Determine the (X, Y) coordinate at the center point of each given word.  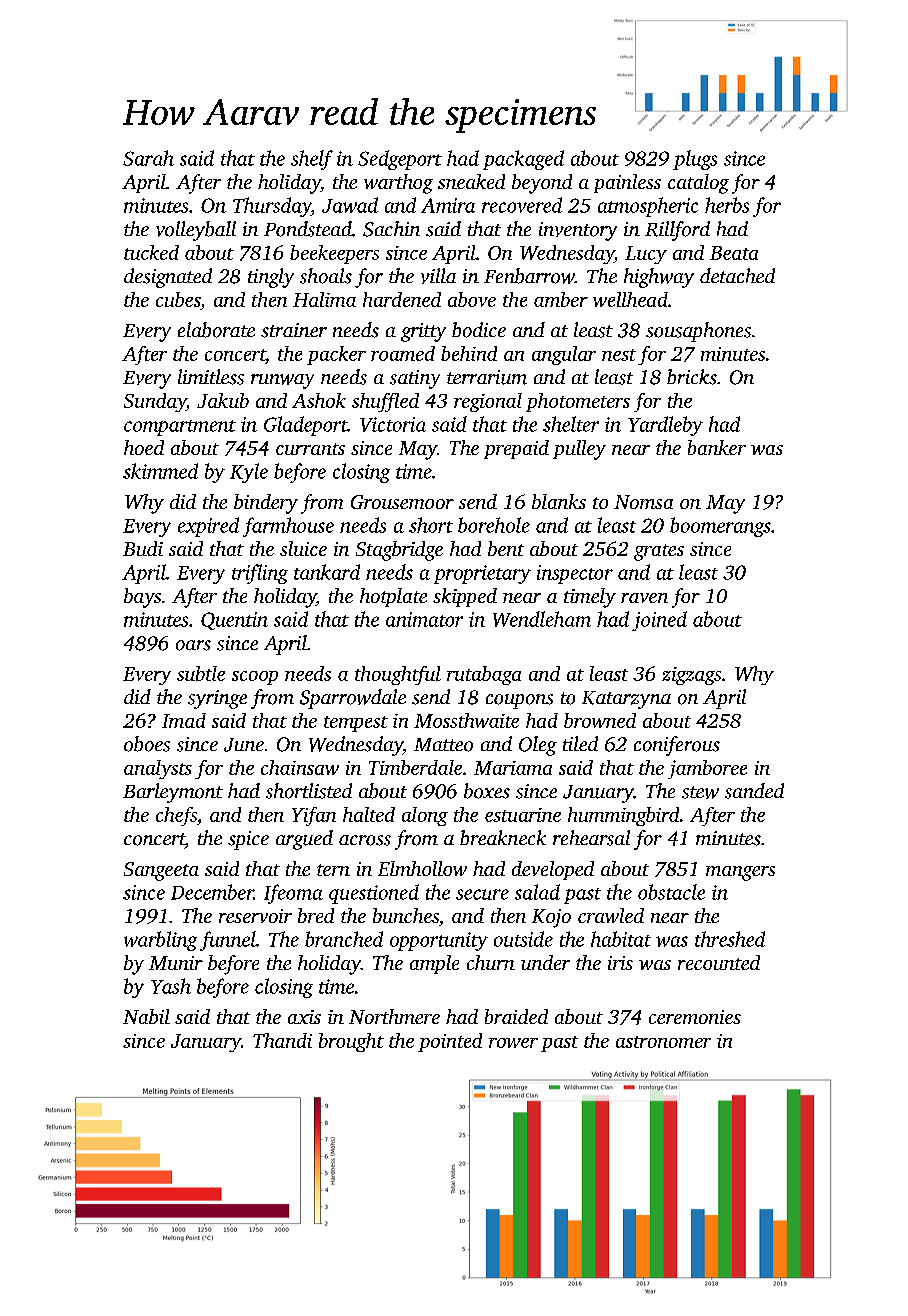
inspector (575, 574)
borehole (494, 525)
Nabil (146, 1016)
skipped (465, 597)
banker (717, 447)
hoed (144, 447)
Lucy (646, 255)
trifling (260, 574)
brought (351, 1042)
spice (248, 840)
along (425, 816)
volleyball (196, 231)
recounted (719, 962)
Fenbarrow (529, 276)
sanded (754, 791)
